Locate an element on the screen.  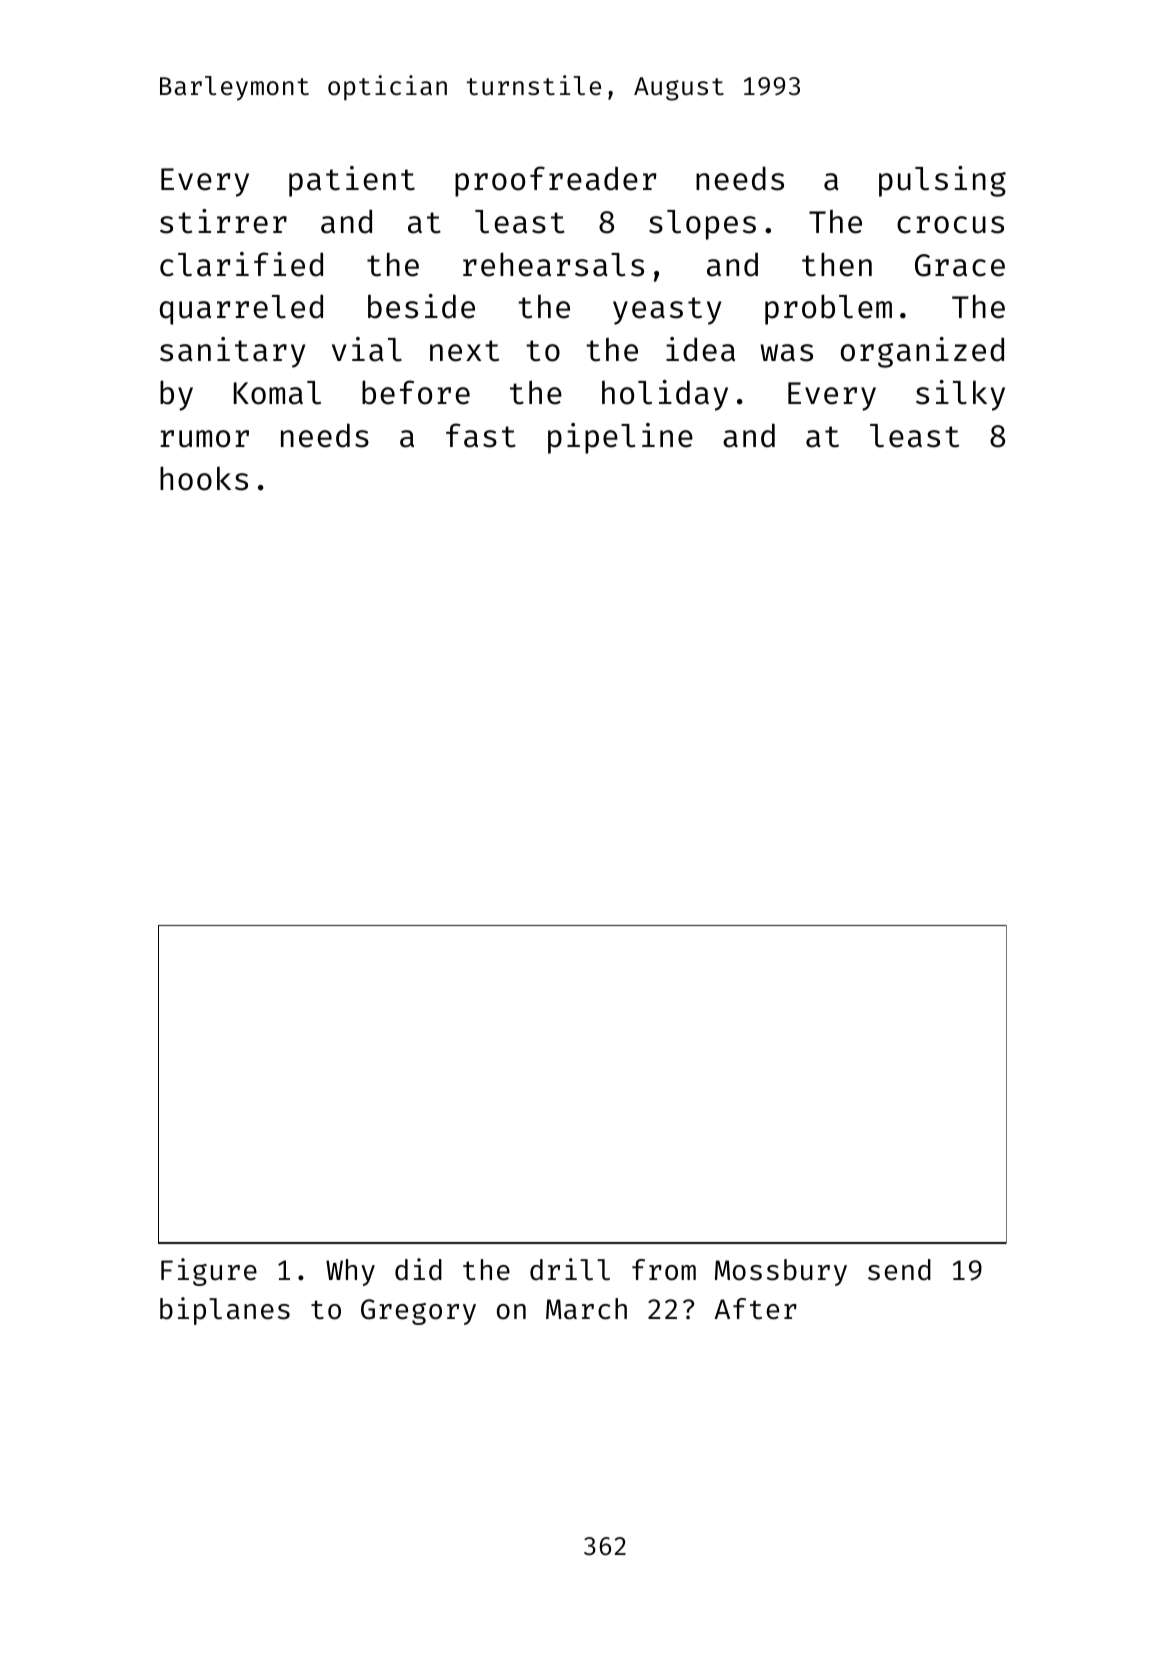
Mossbury is located at coordinates (781, 1272).
